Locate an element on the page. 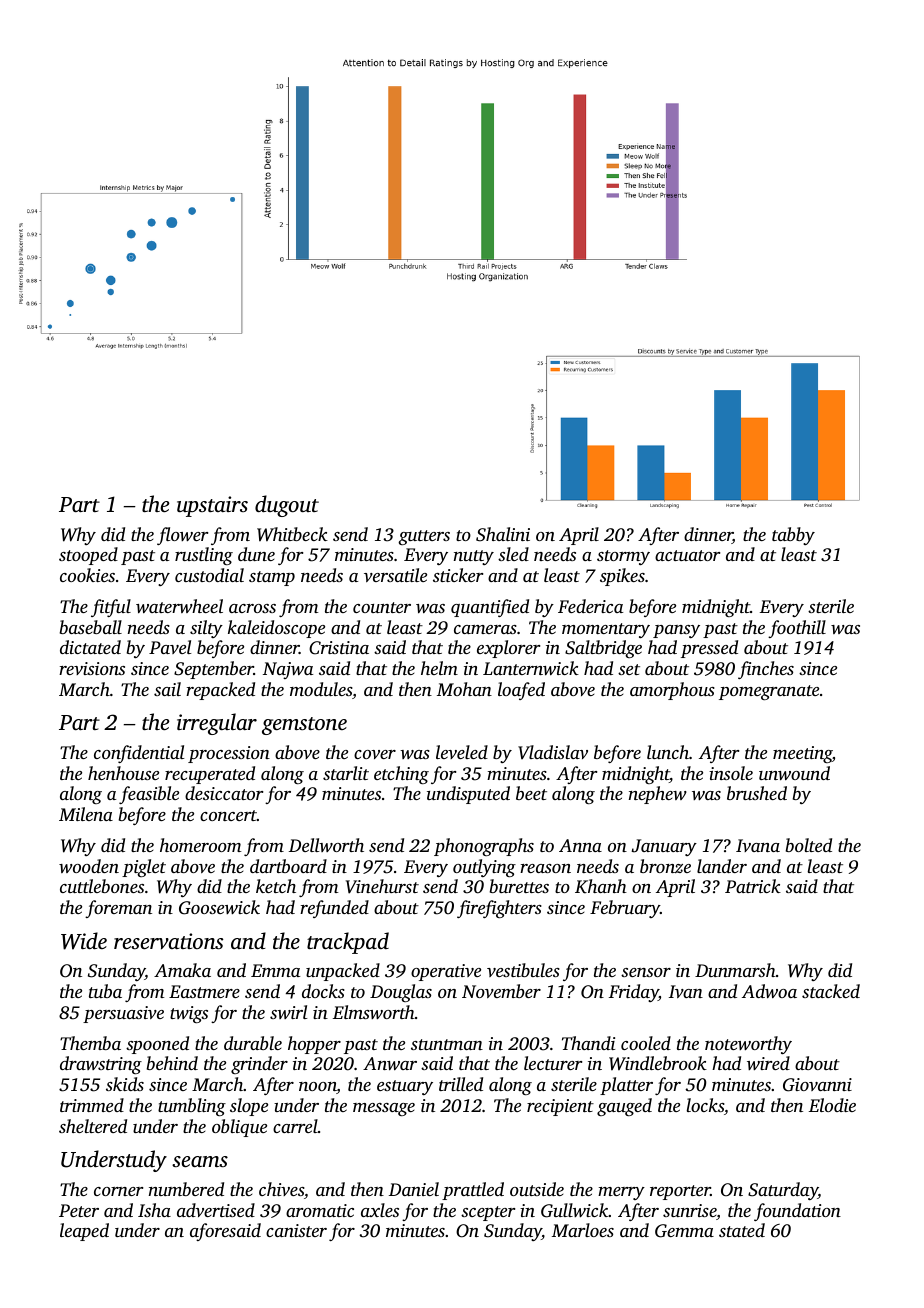  Shalini is located at coordinates (503, 534).
